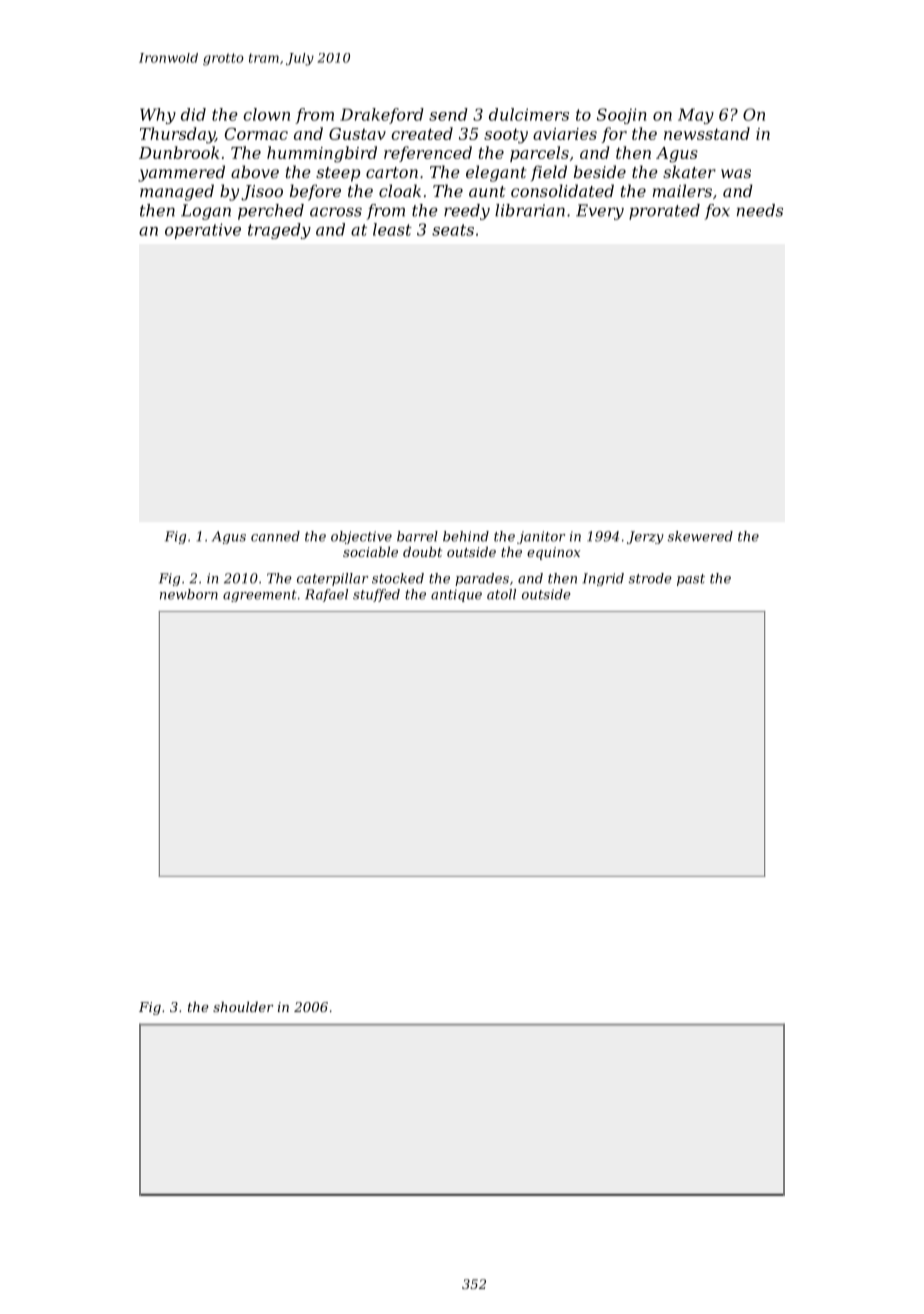 The width and height of the image is (924, 1314). I want to click on shoulder, so click(243, 1007).
